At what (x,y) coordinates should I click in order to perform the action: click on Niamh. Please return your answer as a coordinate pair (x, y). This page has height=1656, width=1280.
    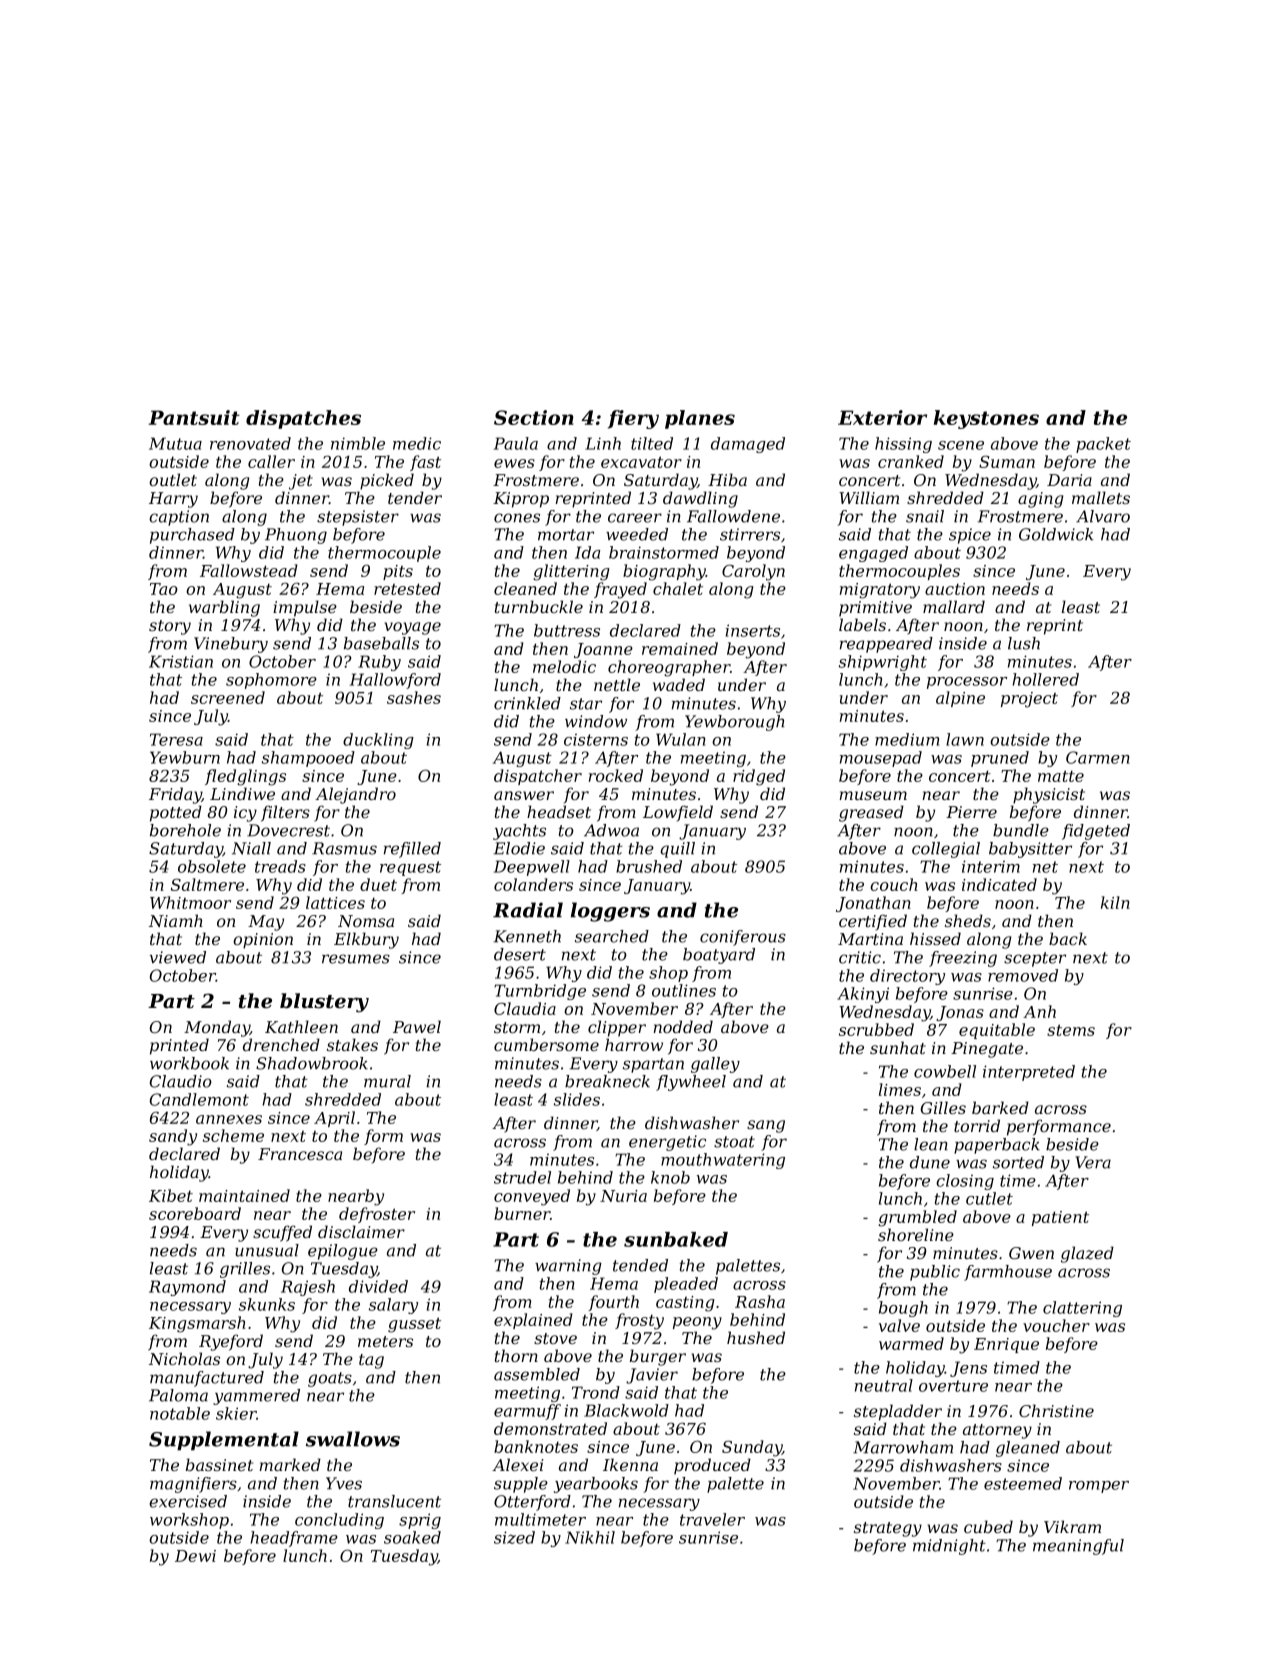
    Looking at the image, I should click on (176, 920).
